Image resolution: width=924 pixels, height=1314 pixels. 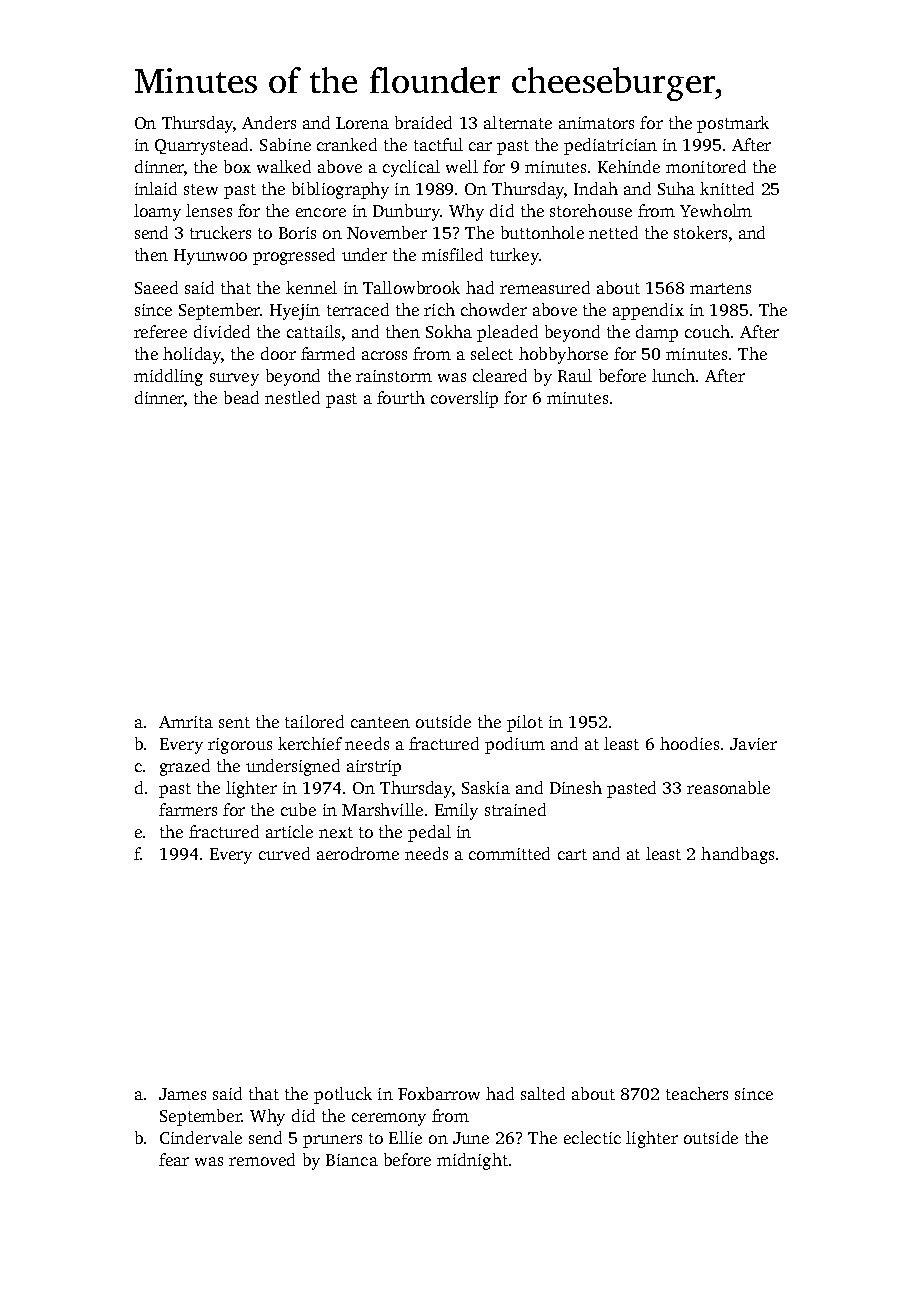 What do you see at coordinates (733, 124) in the page?
I see `postmark` at bounding box center [733, 124].
